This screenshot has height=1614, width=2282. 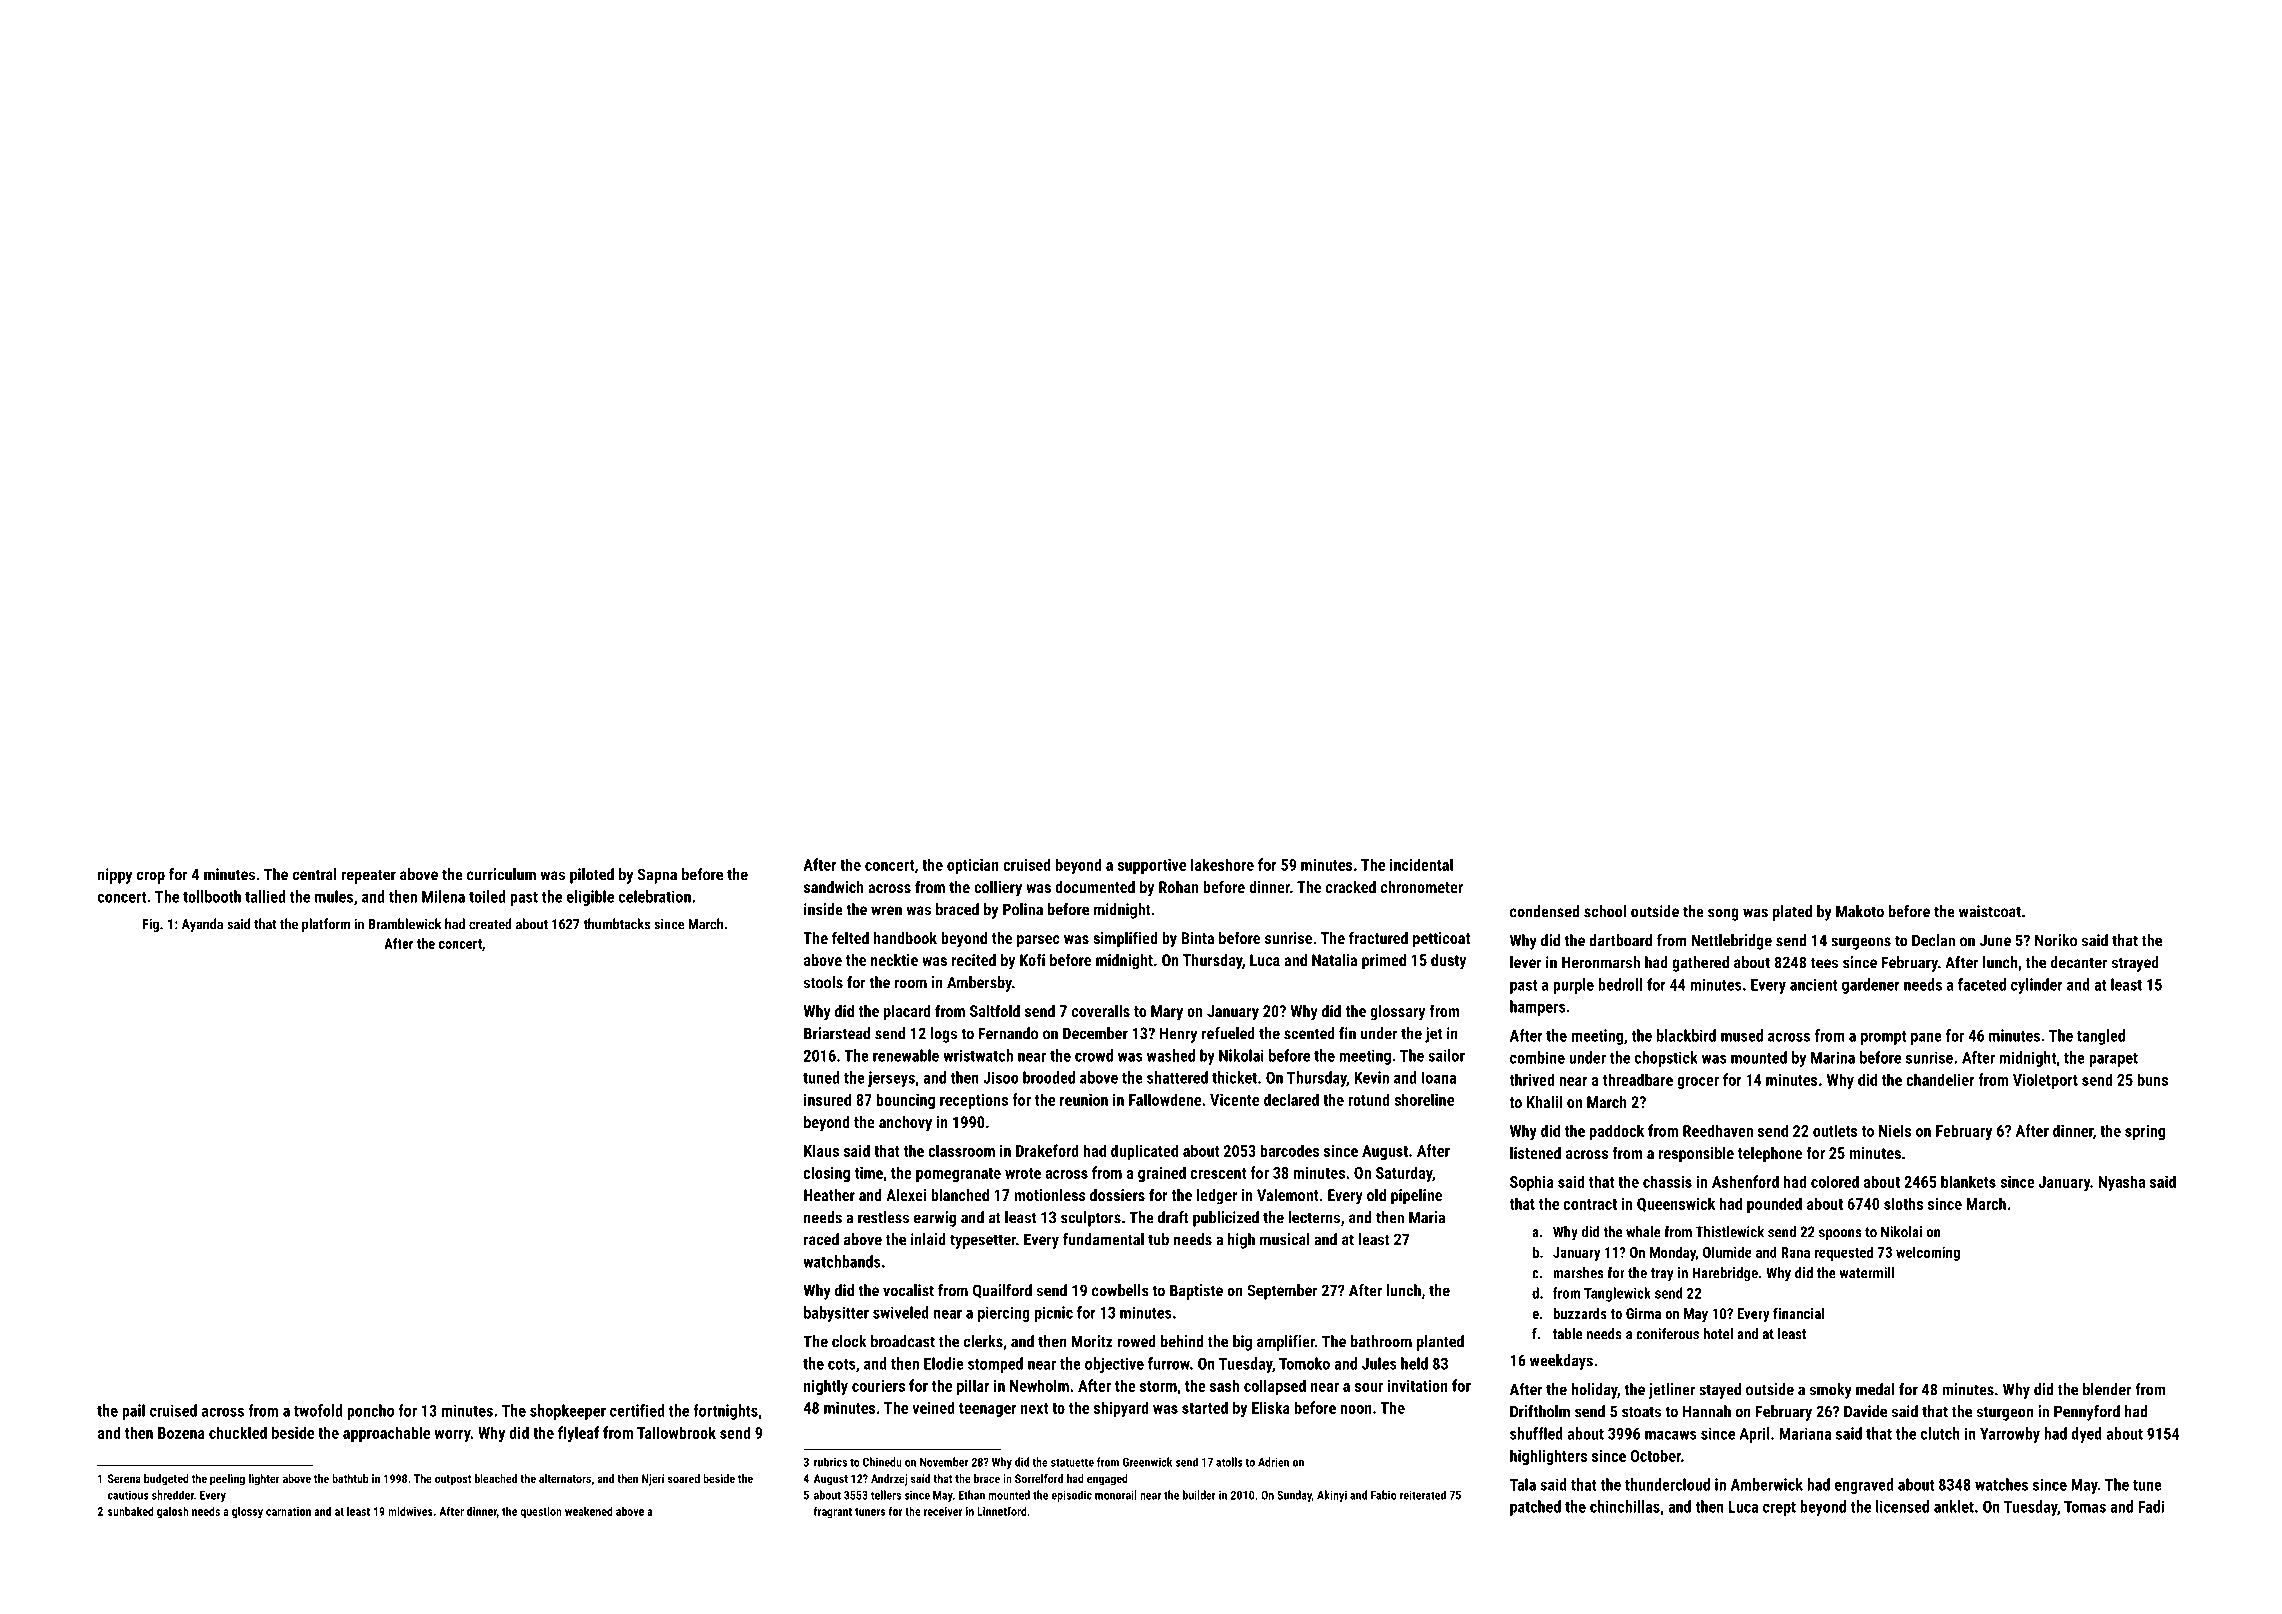 I want to click on pail, so click(x=133, y=1412).
